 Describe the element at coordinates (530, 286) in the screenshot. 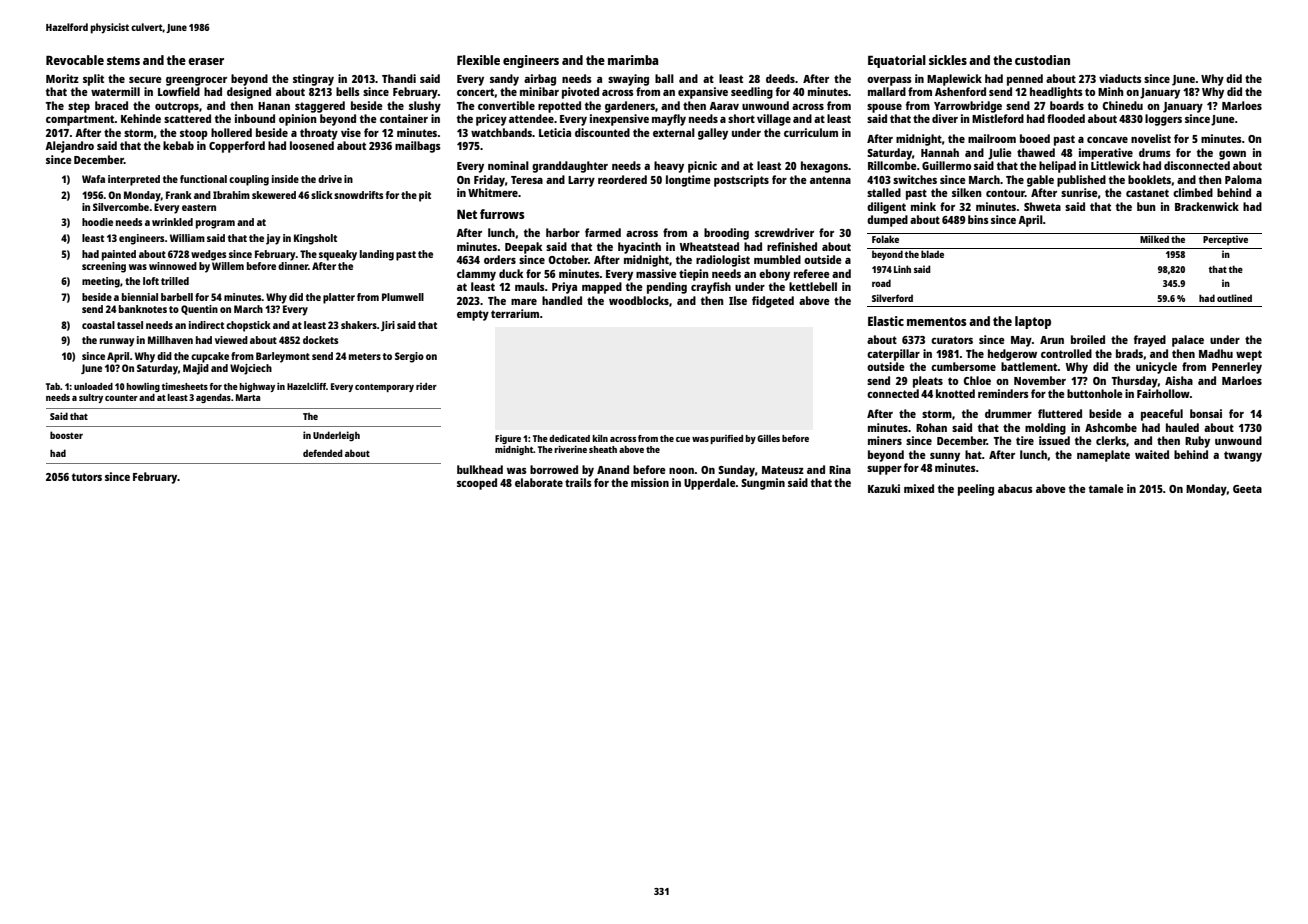

I see `mauls` at that location.
